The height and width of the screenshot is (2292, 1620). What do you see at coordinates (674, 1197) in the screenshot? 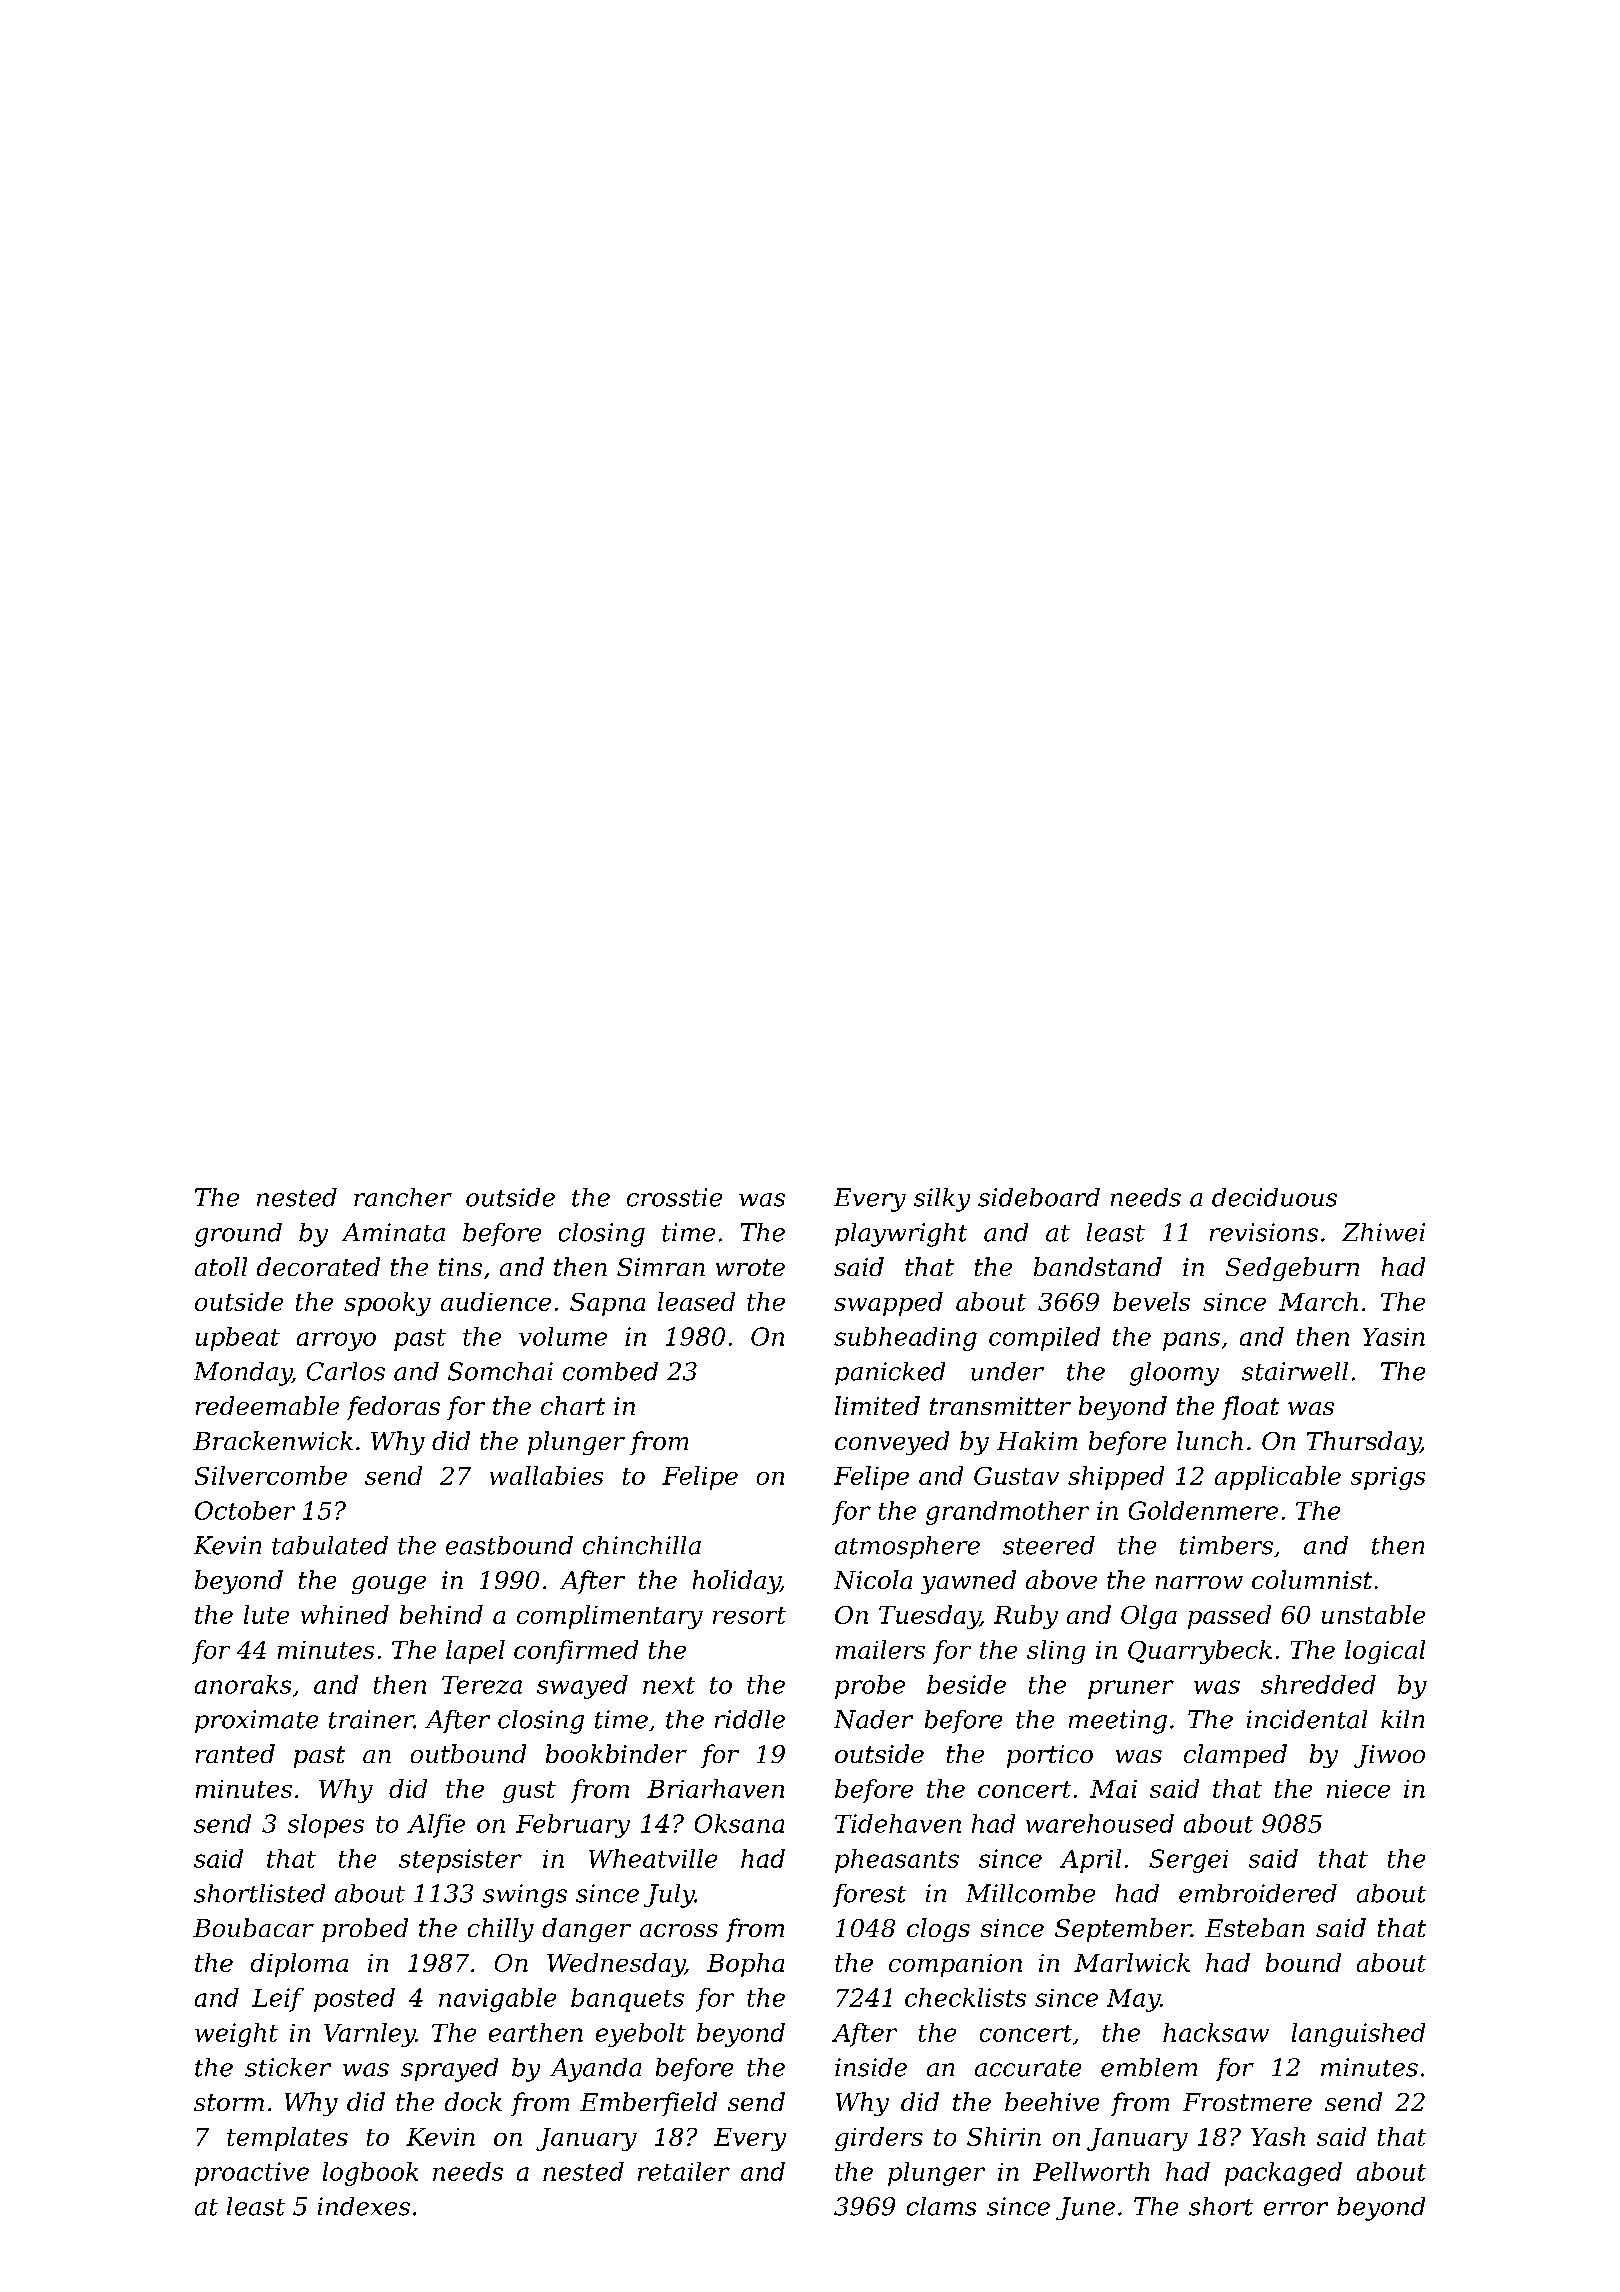
I see `crosstie` at bounding box center [674, 1197].
